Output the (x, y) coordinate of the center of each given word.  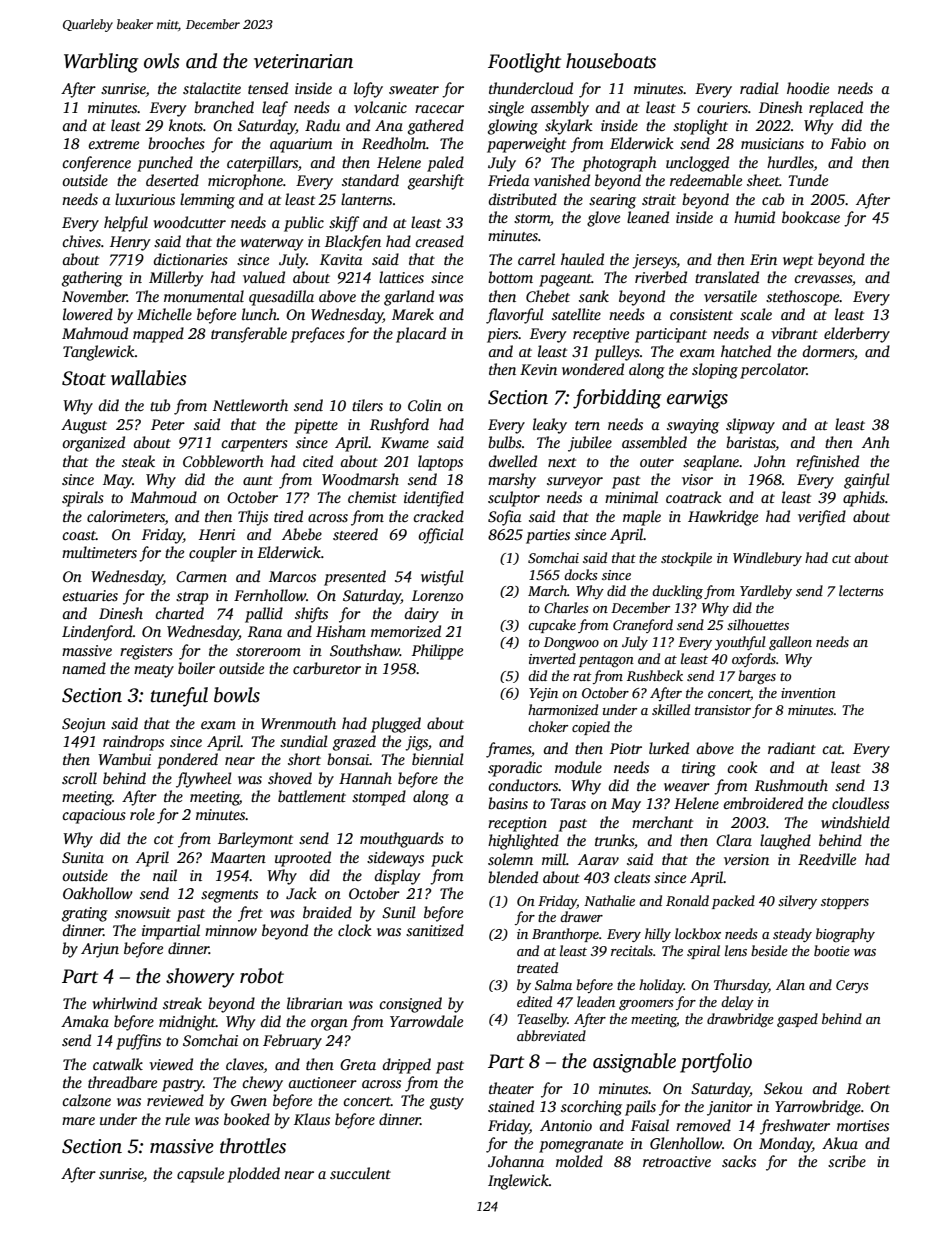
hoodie (808, 88)
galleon (790, 643)
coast (79, 535)
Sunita (83, 858)
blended (513, 877)
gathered (436, 127)
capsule (200, 1175)
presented (355, 578)
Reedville (827, 859)
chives (81, 241)
